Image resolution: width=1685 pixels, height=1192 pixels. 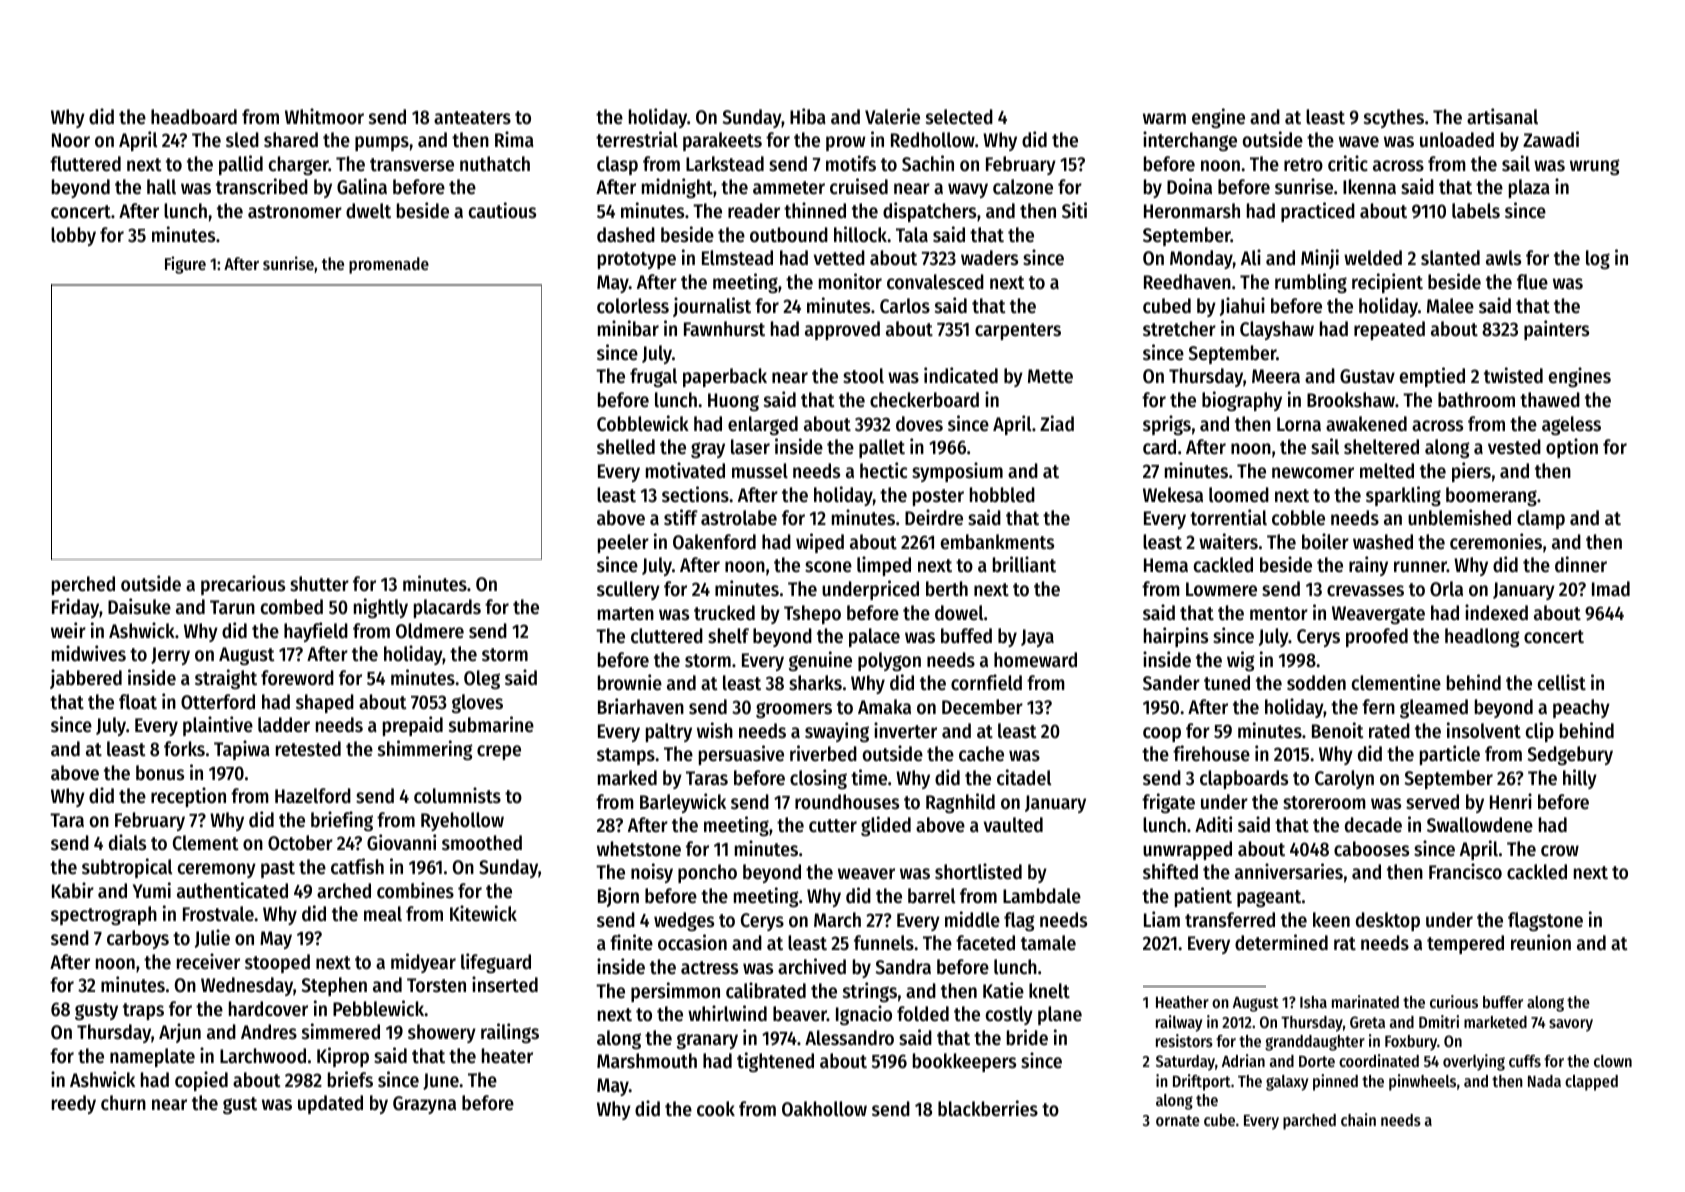 I want to click on artisanal, so click(x=1502, y=116).
